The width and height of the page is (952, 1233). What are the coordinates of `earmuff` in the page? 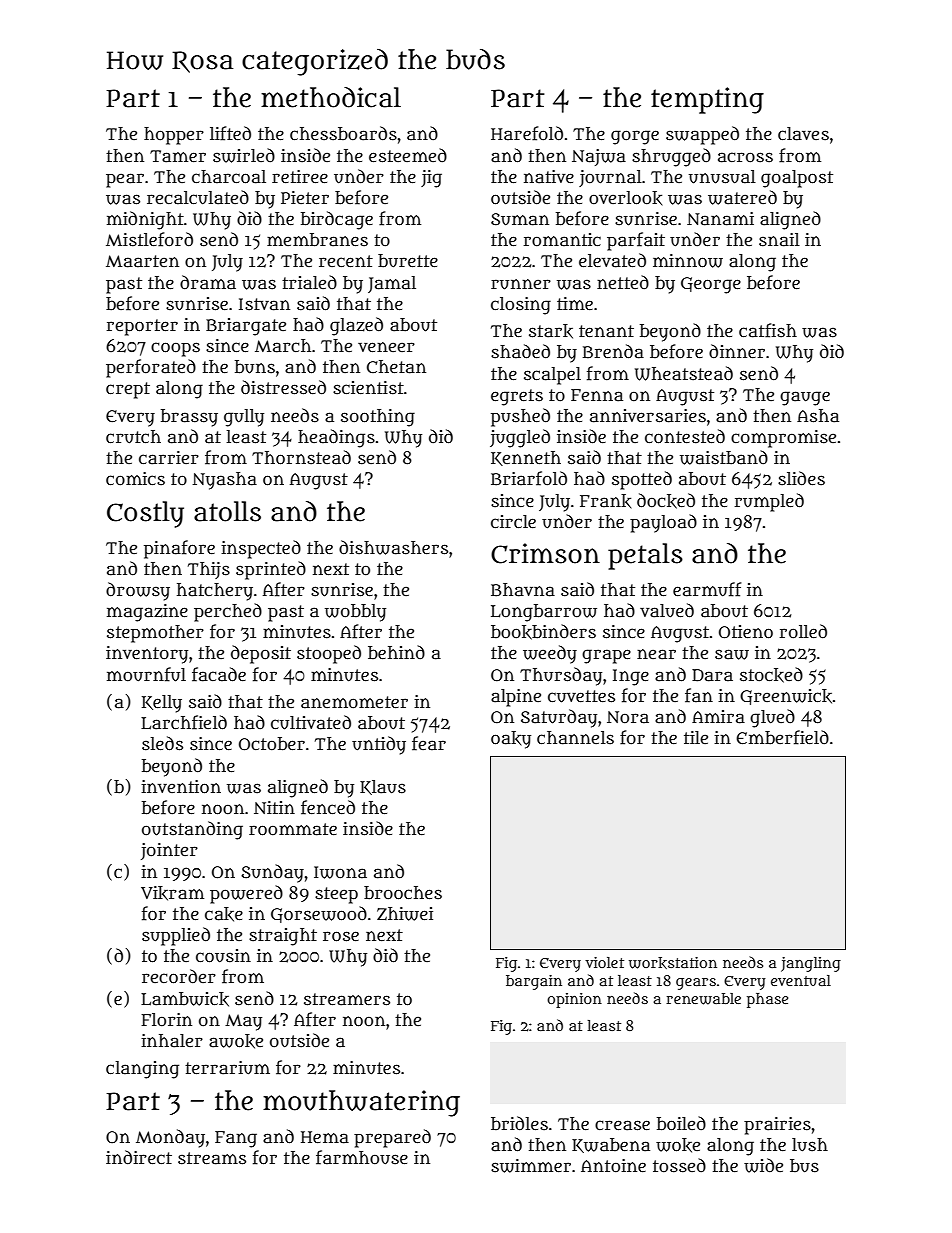 It's located at (707, 589).
